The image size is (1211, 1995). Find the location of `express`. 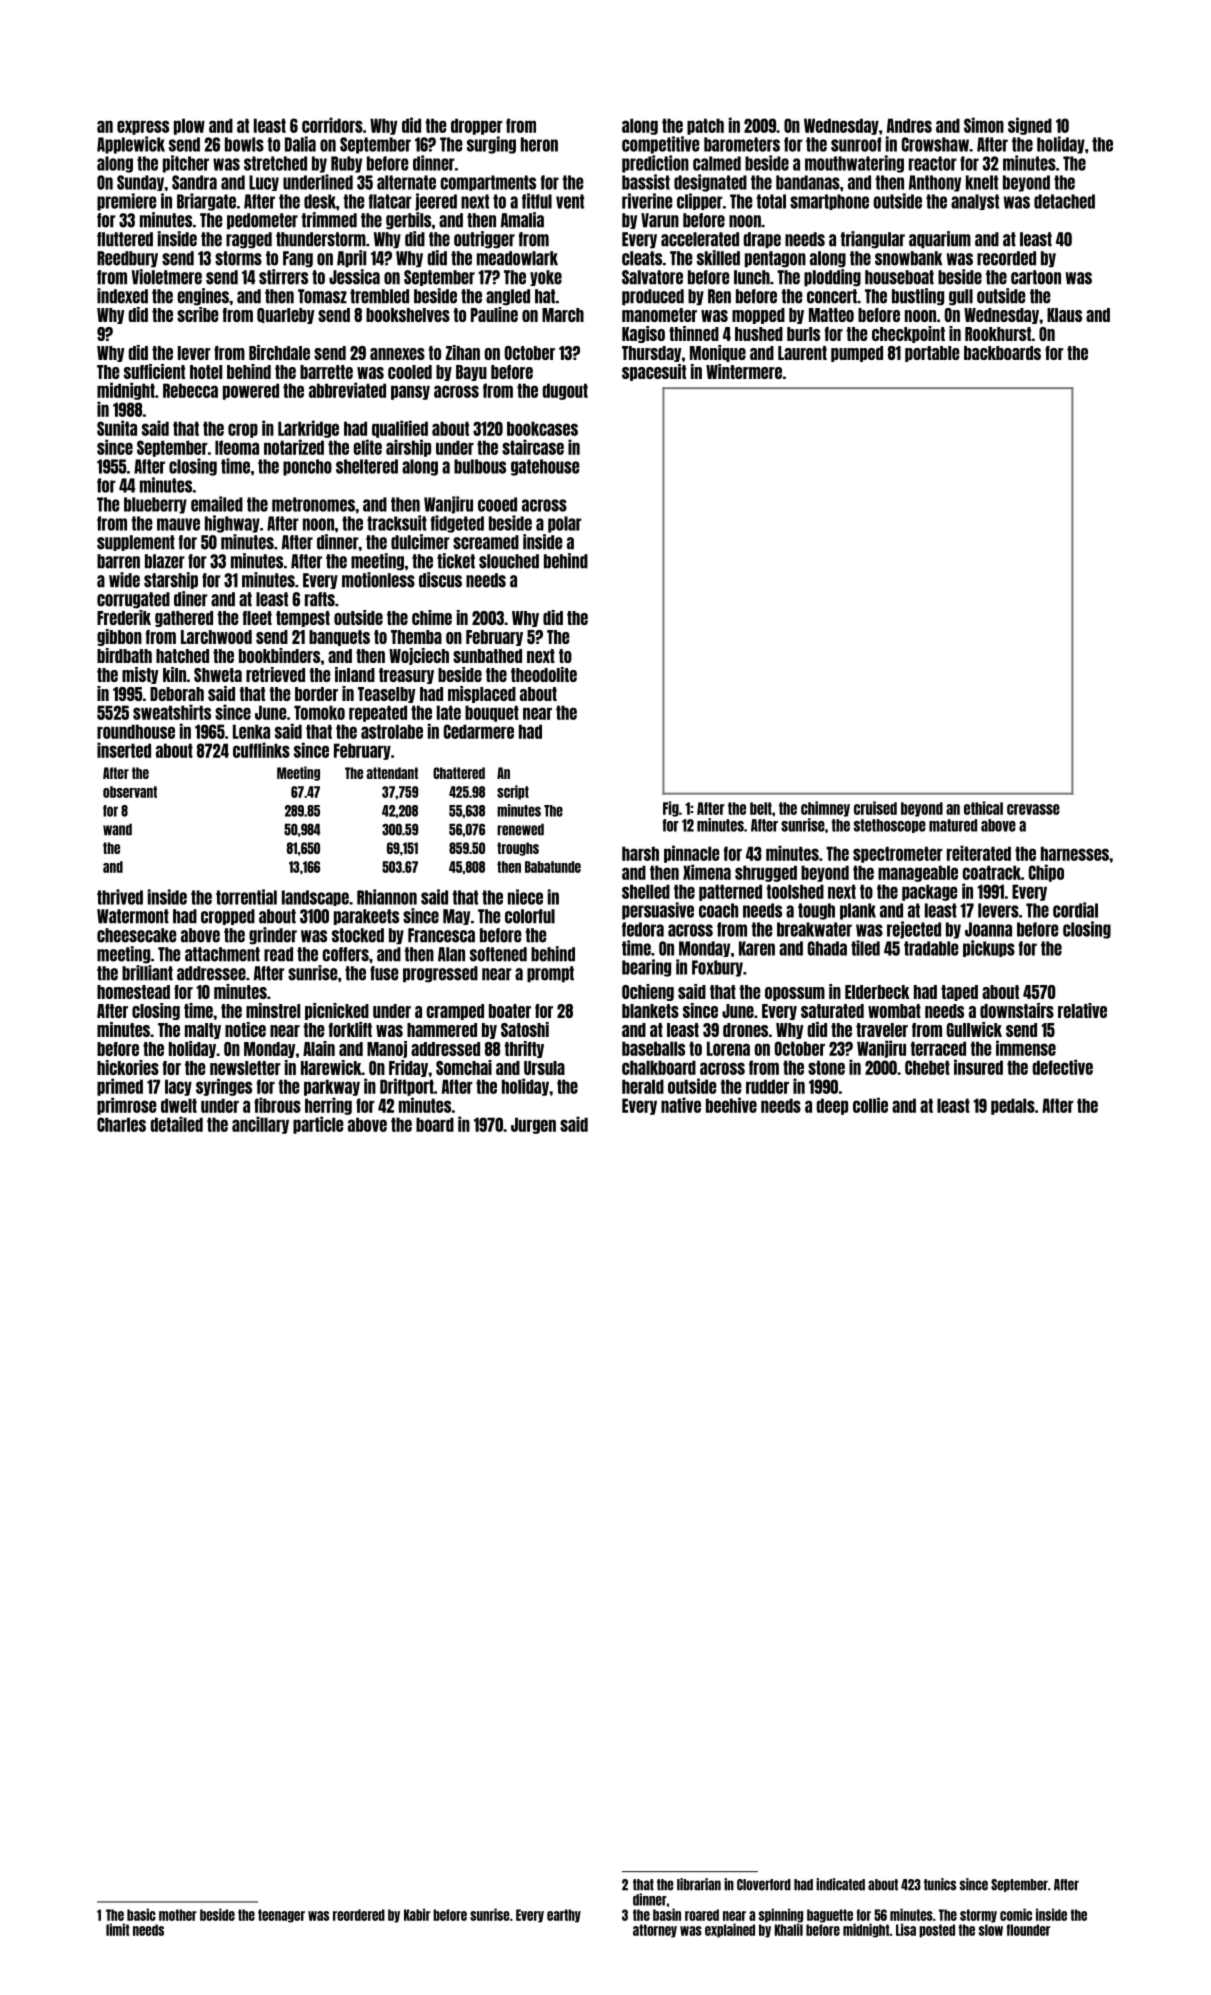

express is located at coordinates (143, 127).
